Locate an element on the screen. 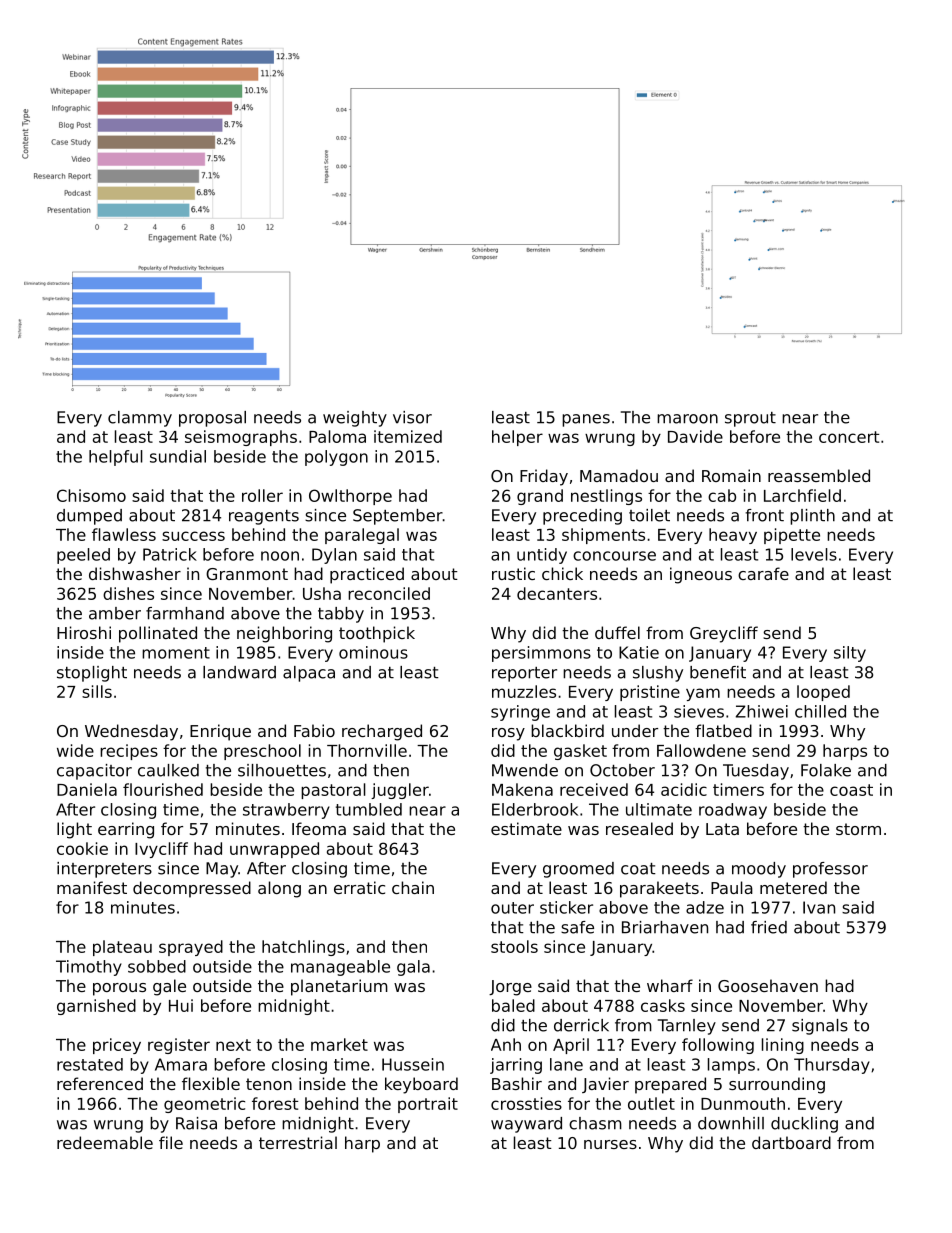  clammy is located at coordinates (140, 419).
